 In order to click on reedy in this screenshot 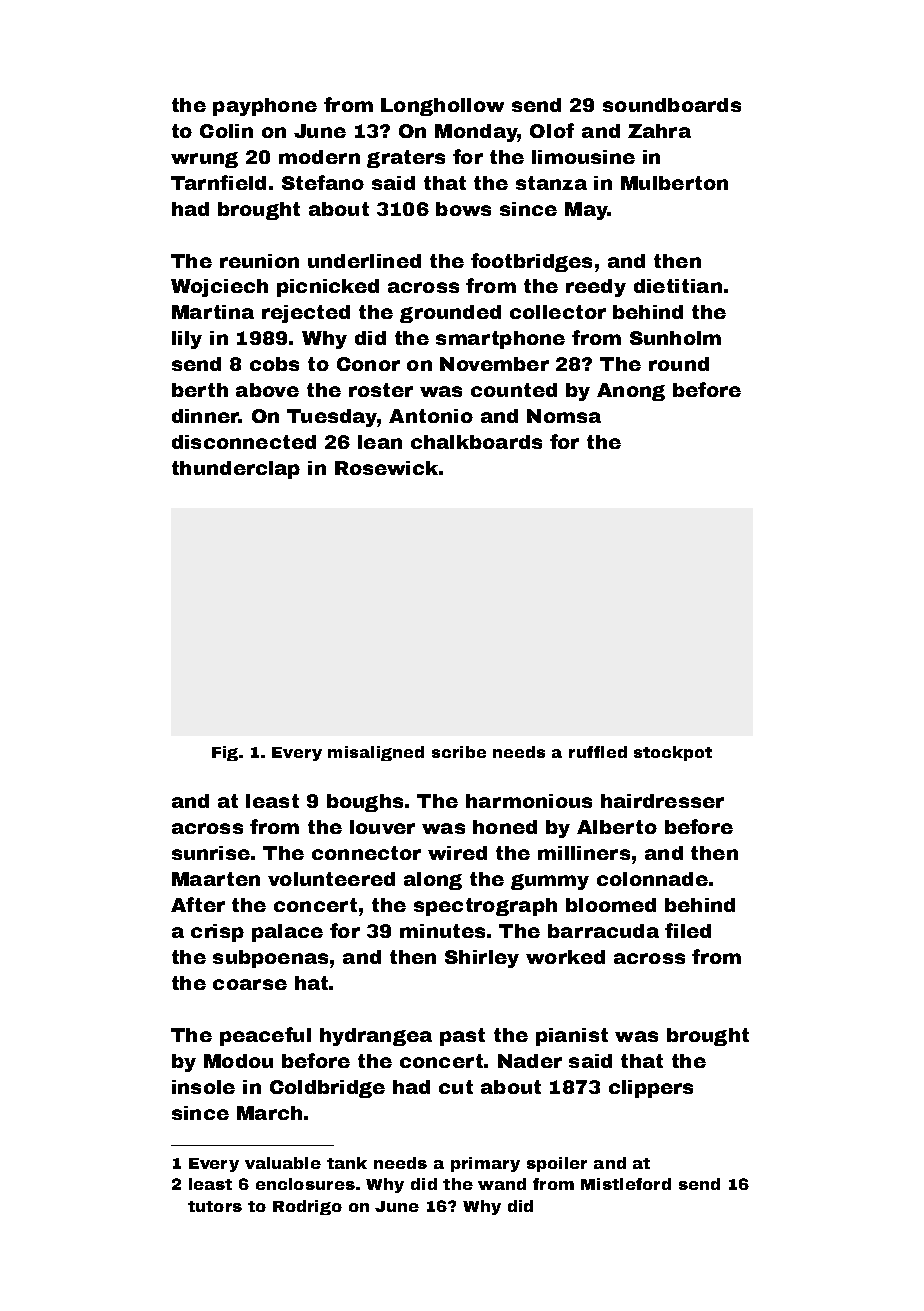, I will do `click(596, 288)`.
